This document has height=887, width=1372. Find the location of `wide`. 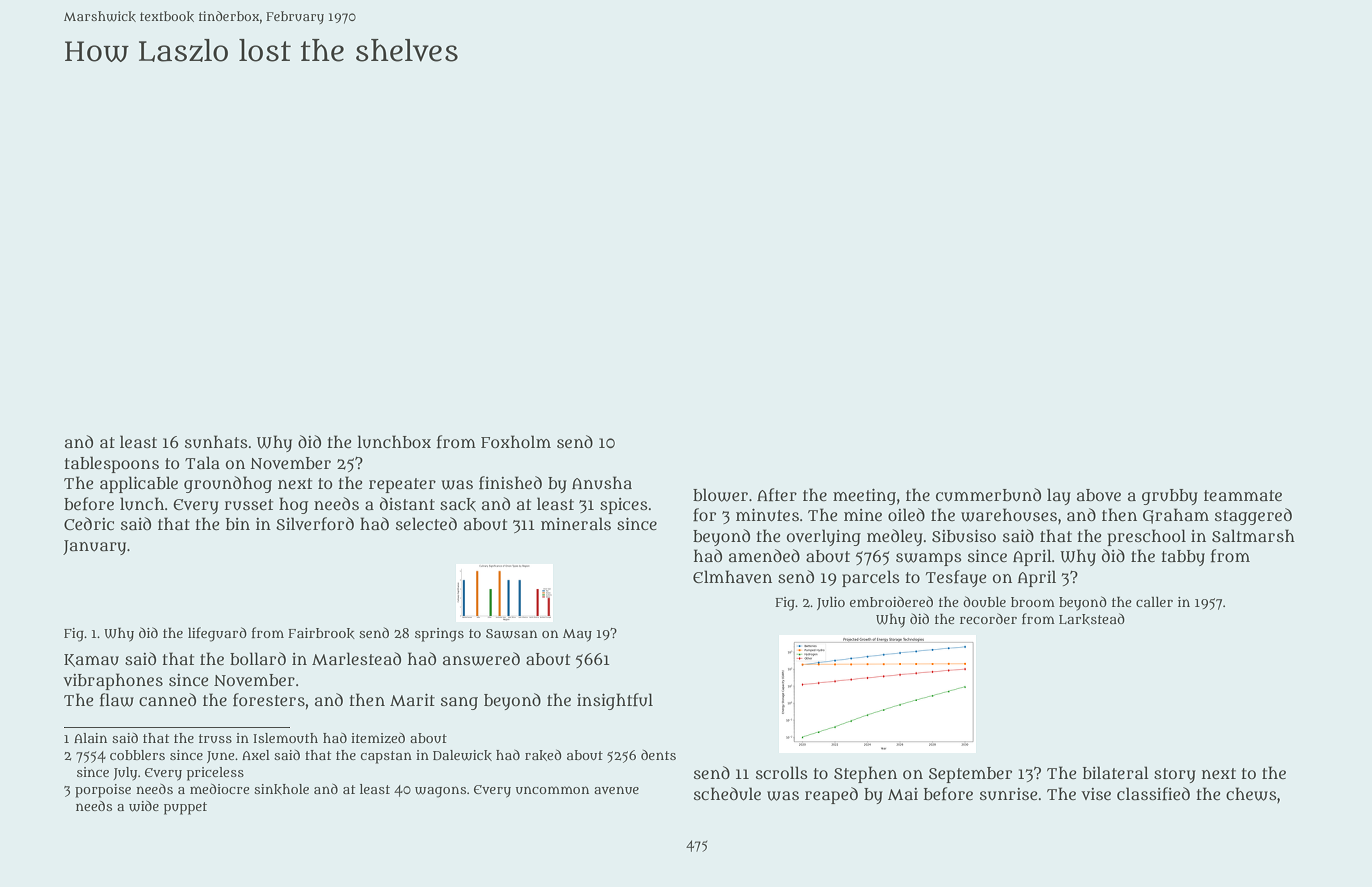

wide is located at coordinates (144, 806).
